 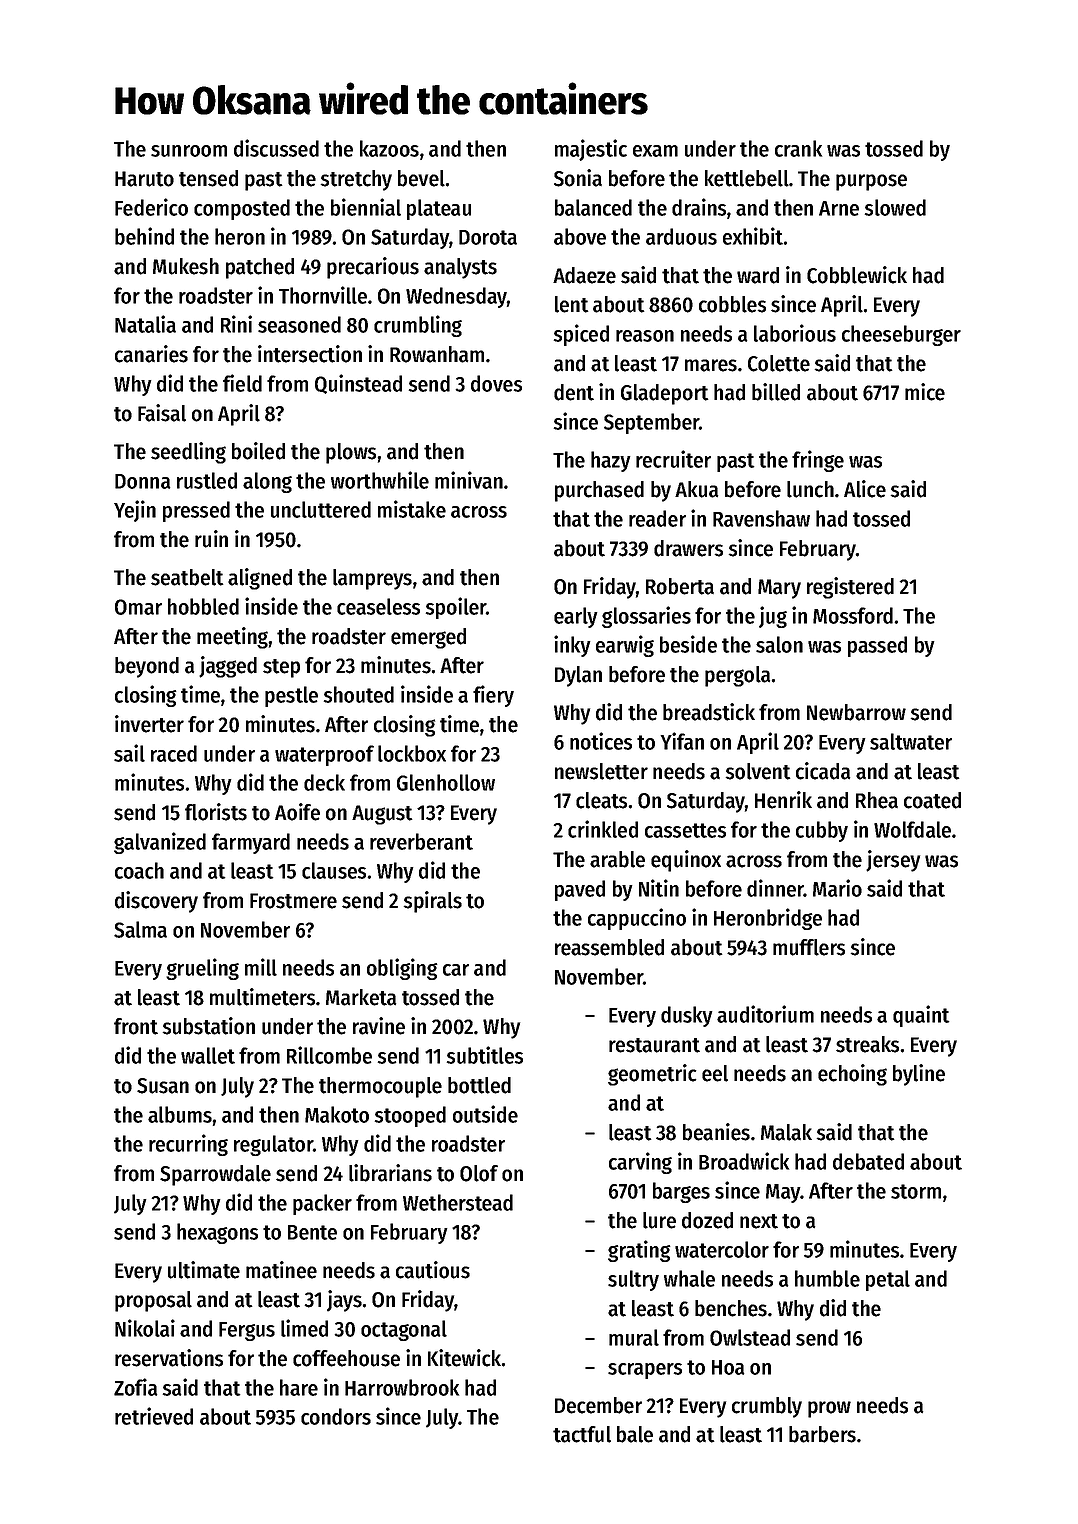 What do you see at coordinates (154, 1416) in the screenshot?
I see `retrieved` at bounding box center [154, 1416].
